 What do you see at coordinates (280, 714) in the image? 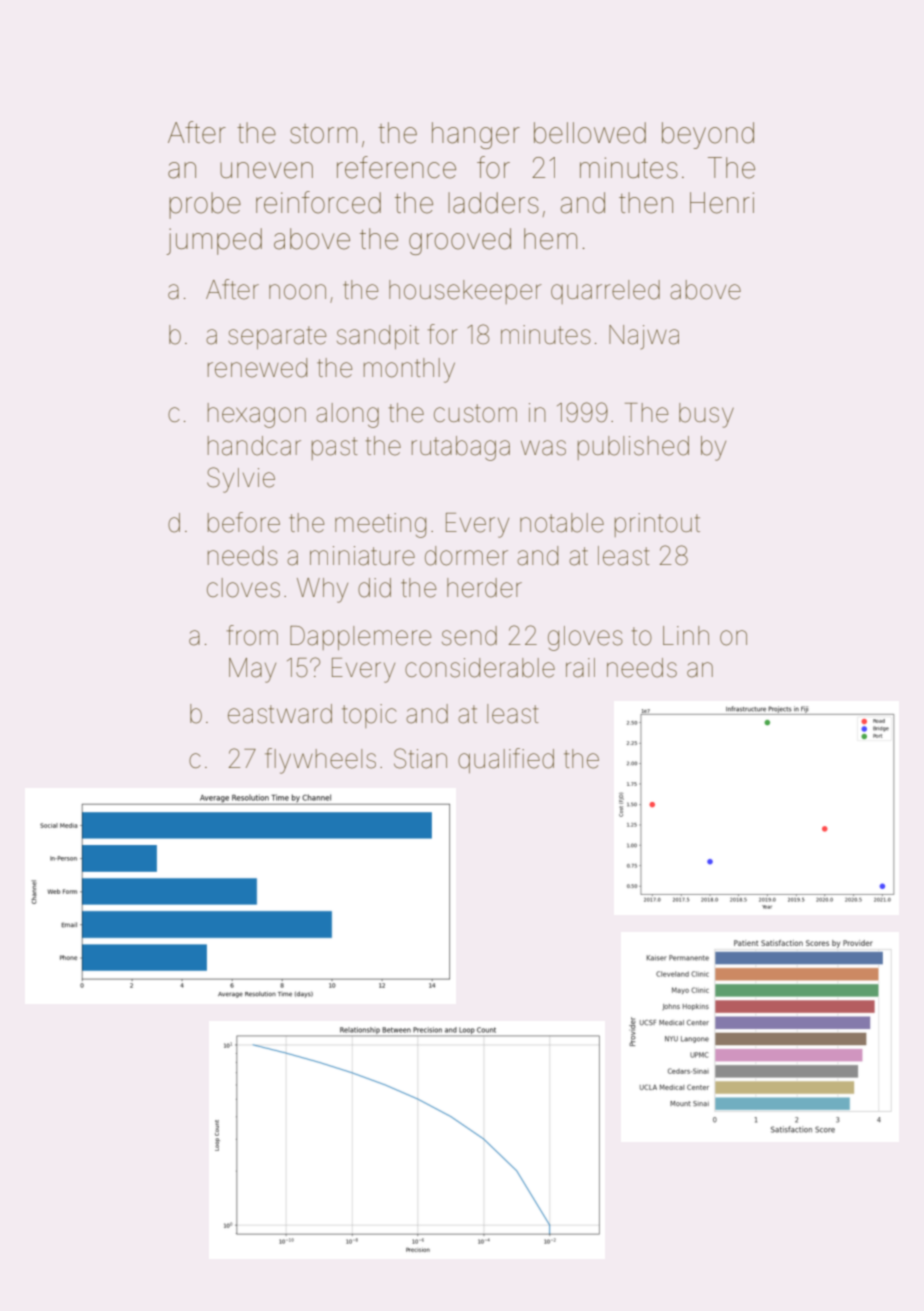
I see `eastward` at bounding box center [280, 714].
